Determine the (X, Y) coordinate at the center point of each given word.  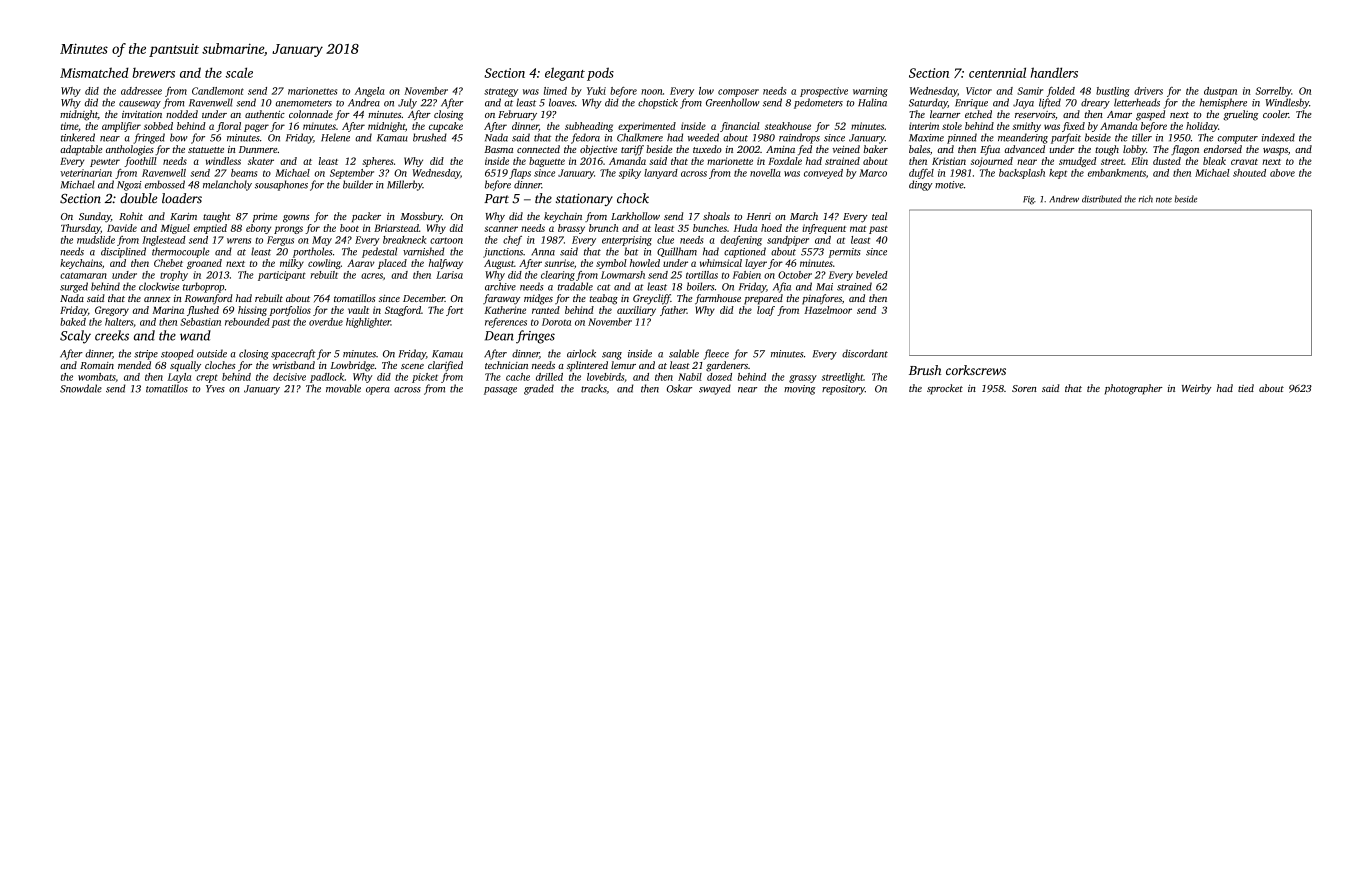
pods (600, 74)
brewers (153, 73)
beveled (872, 275)
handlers (1054, 72)
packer (366, 217)
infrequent (824, 229)
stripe (146, 355)
